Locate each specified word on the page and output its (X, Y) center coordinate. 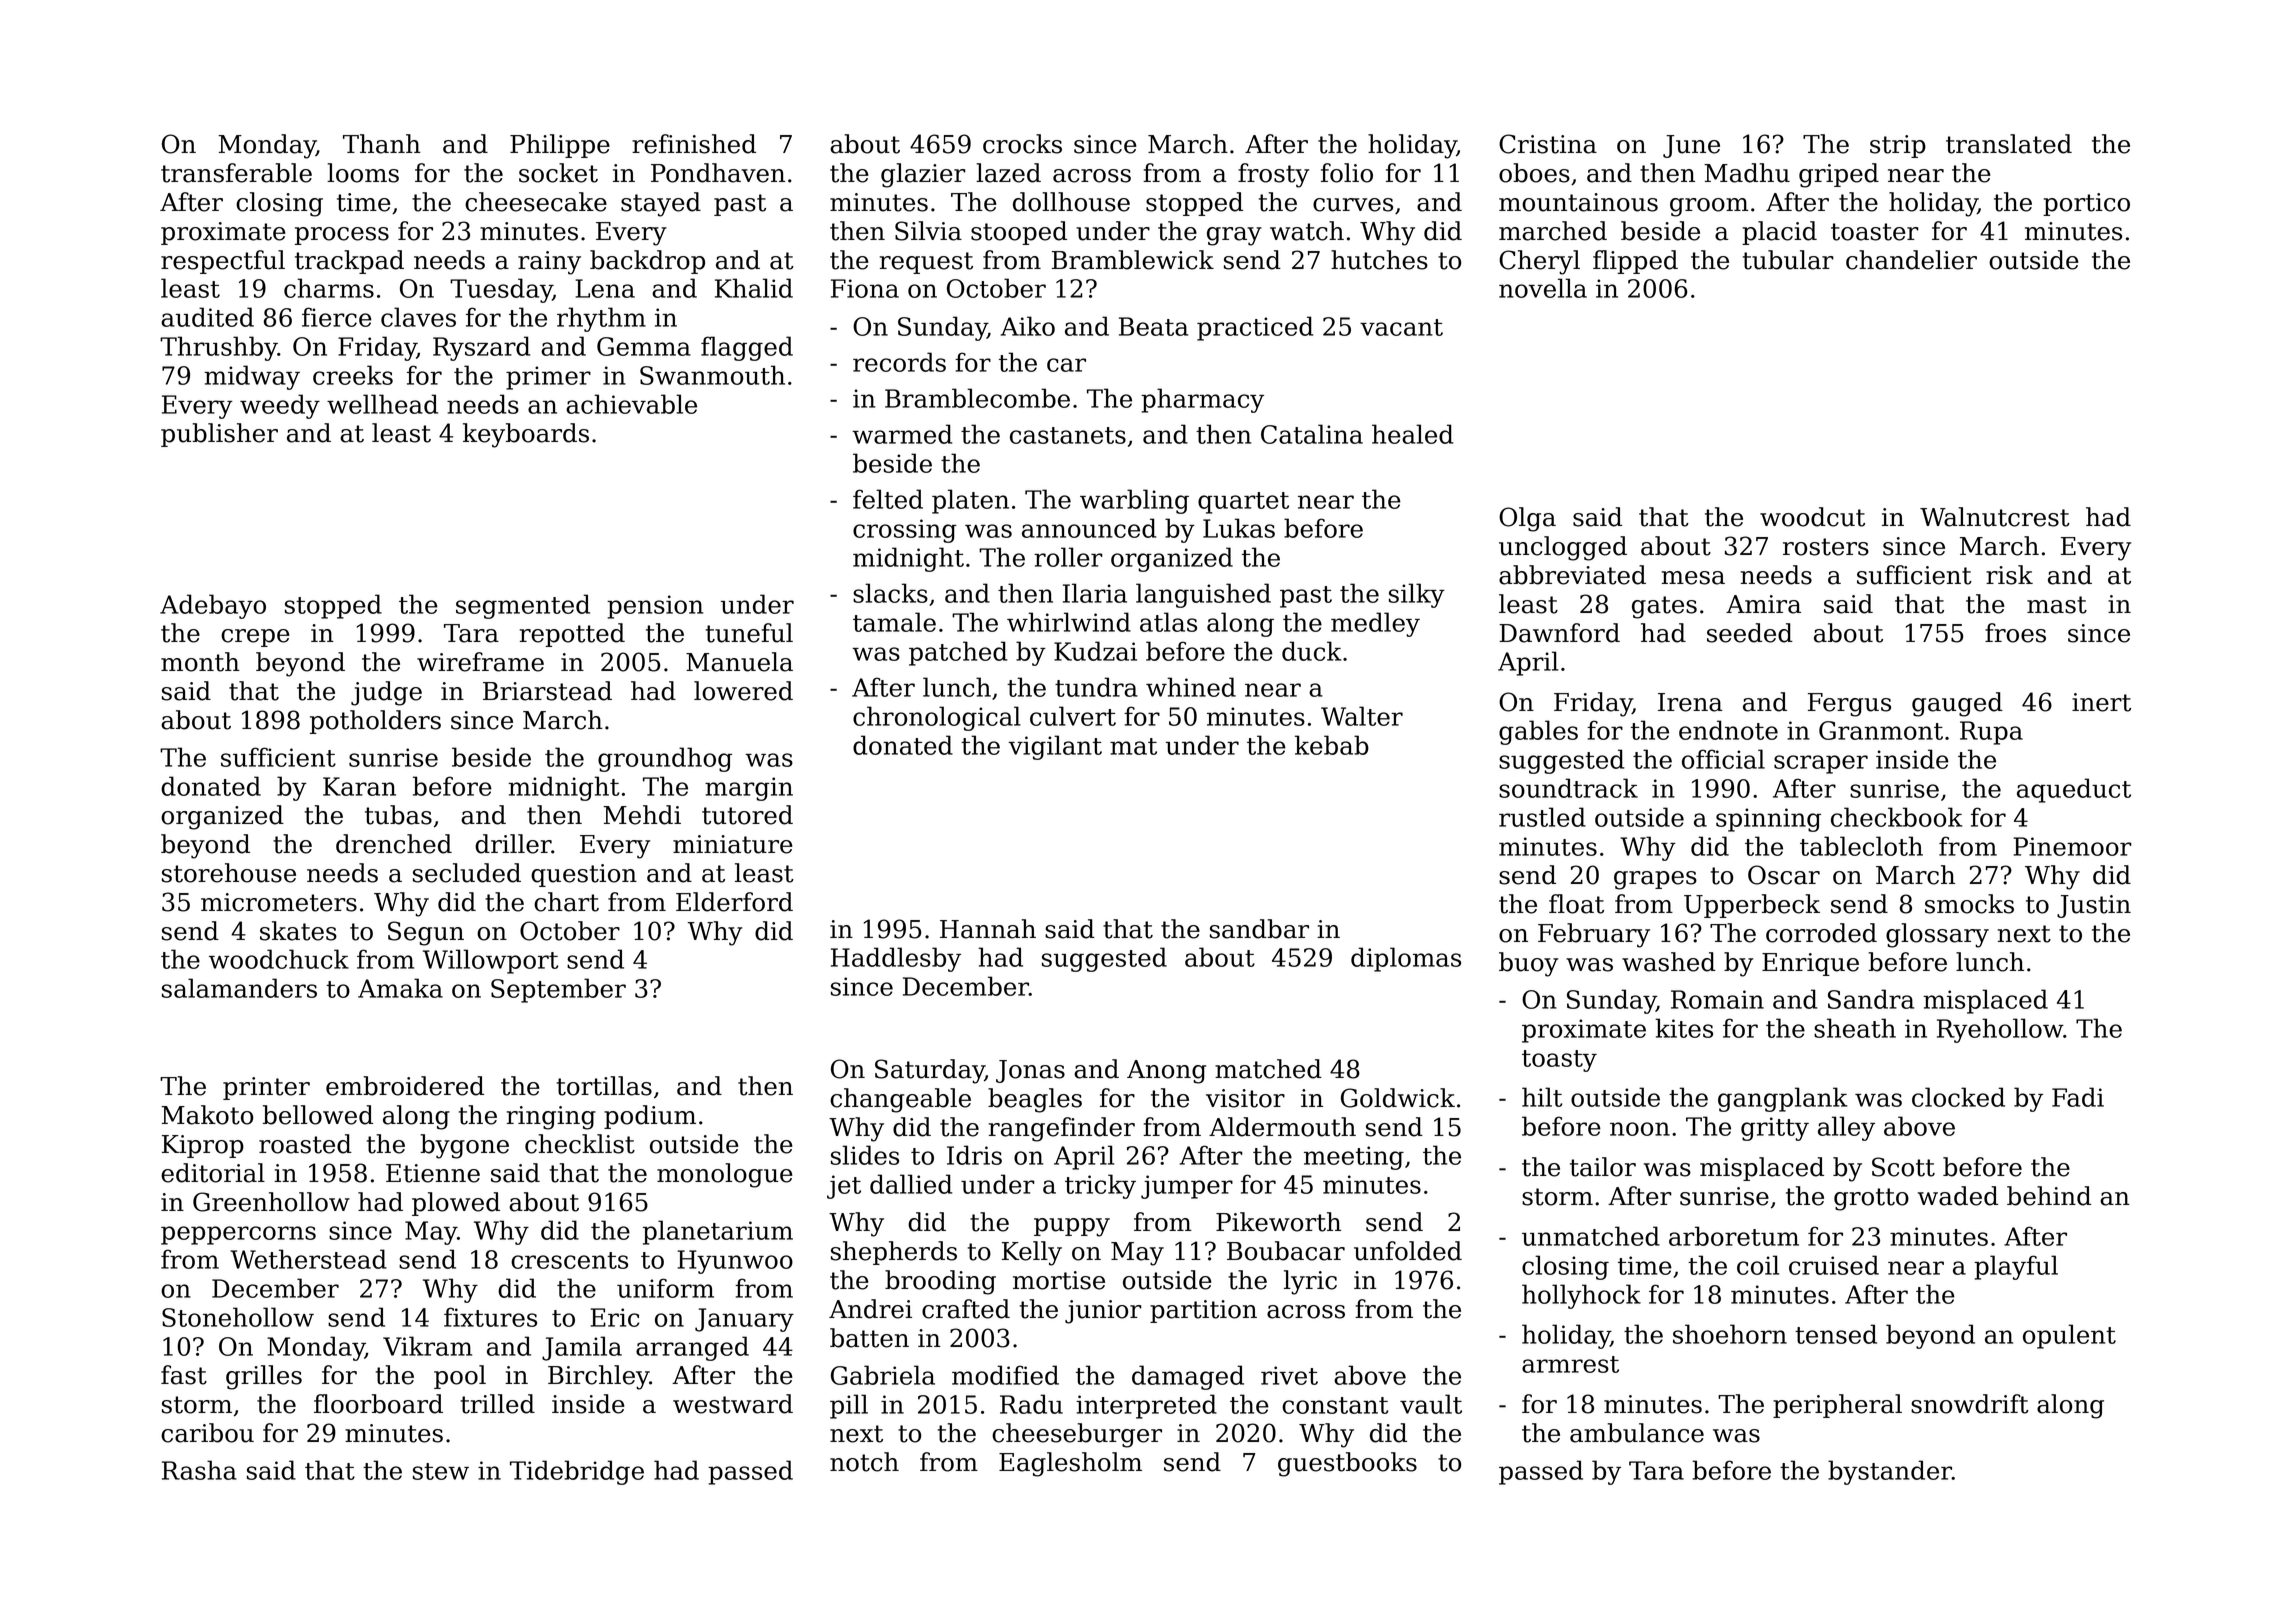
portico (2086, 204)
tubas (398, 815)
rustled (1542, 817)
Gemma (644, 346)
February (1594, 935)
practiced (1255, 328)
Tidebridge (577, 1472)
